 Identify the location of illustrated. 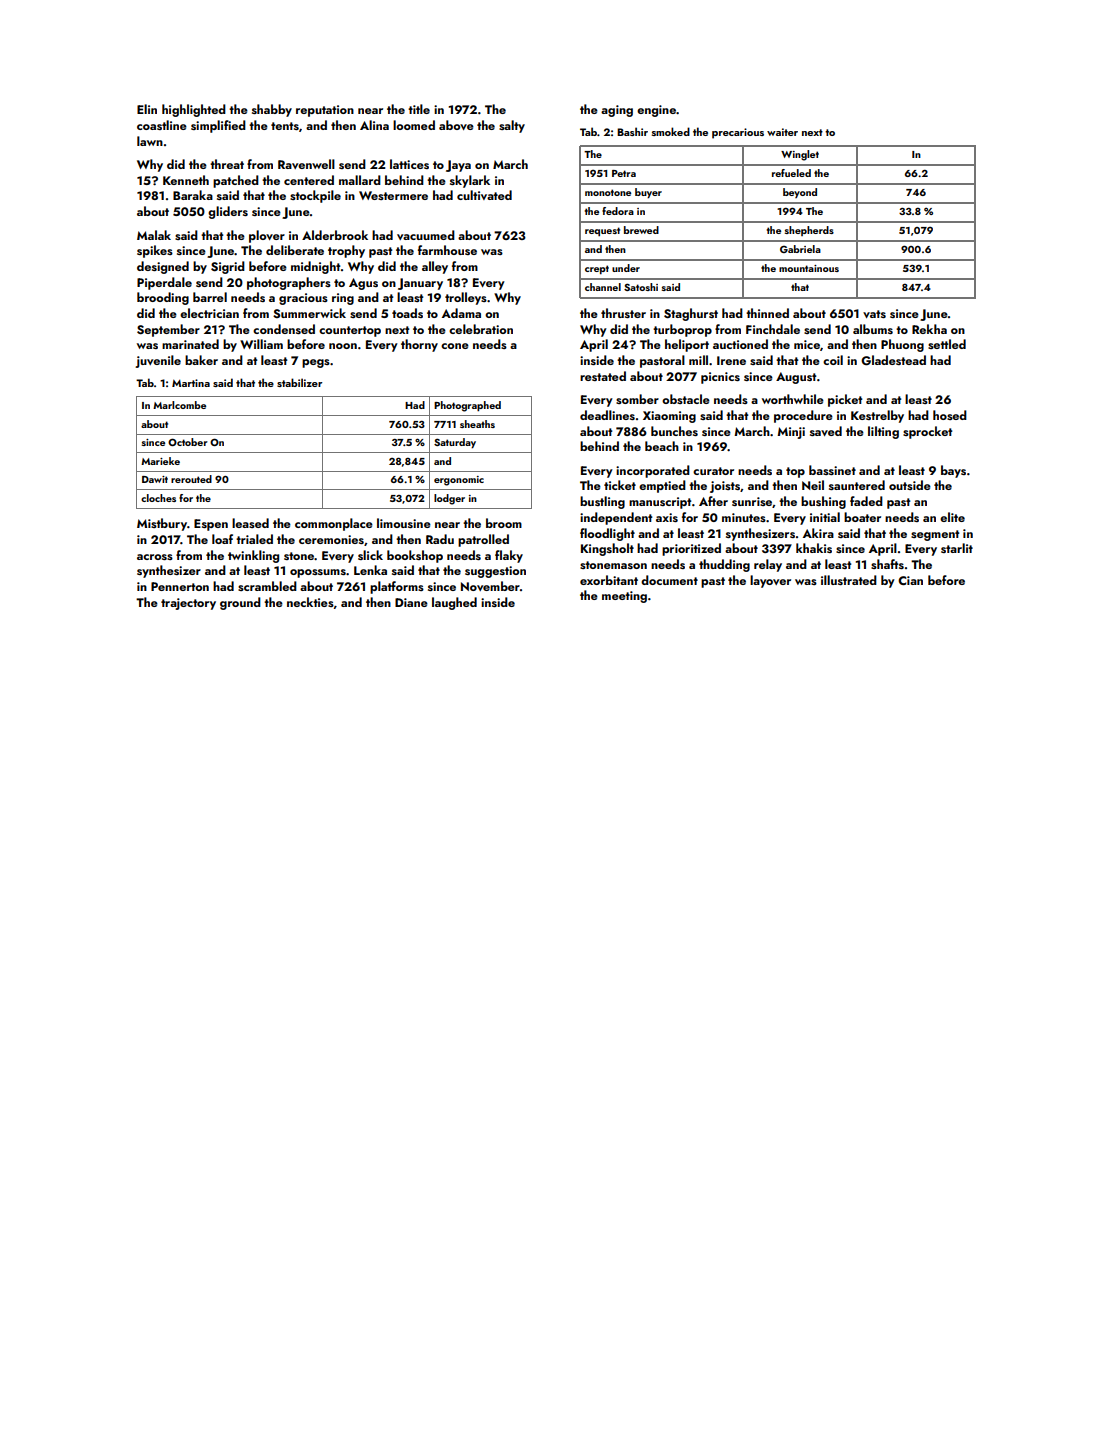
(849, 580).
